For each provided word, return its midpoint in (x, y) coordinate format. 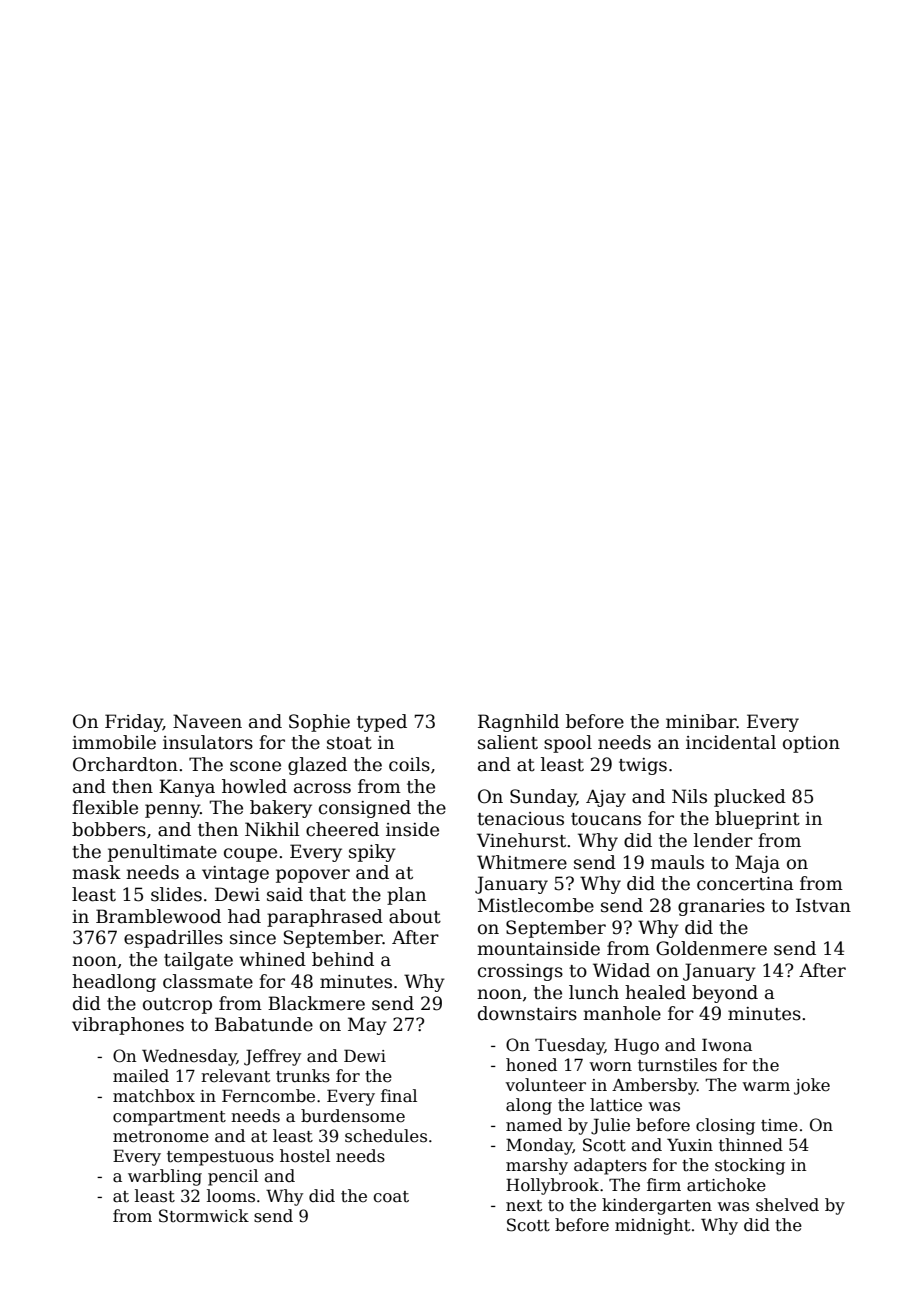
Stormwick (204, 1216)
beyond (725, 994)
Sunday (543, 798)
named (534, 1125)
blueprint (757, 820)
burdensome (353, 1116)
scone (255, 766)
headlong (114, 983)
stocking (750, 1166)
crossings (520, 972)
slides (176, 894)
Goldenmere (711, 948)
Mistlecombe (536, 905)
